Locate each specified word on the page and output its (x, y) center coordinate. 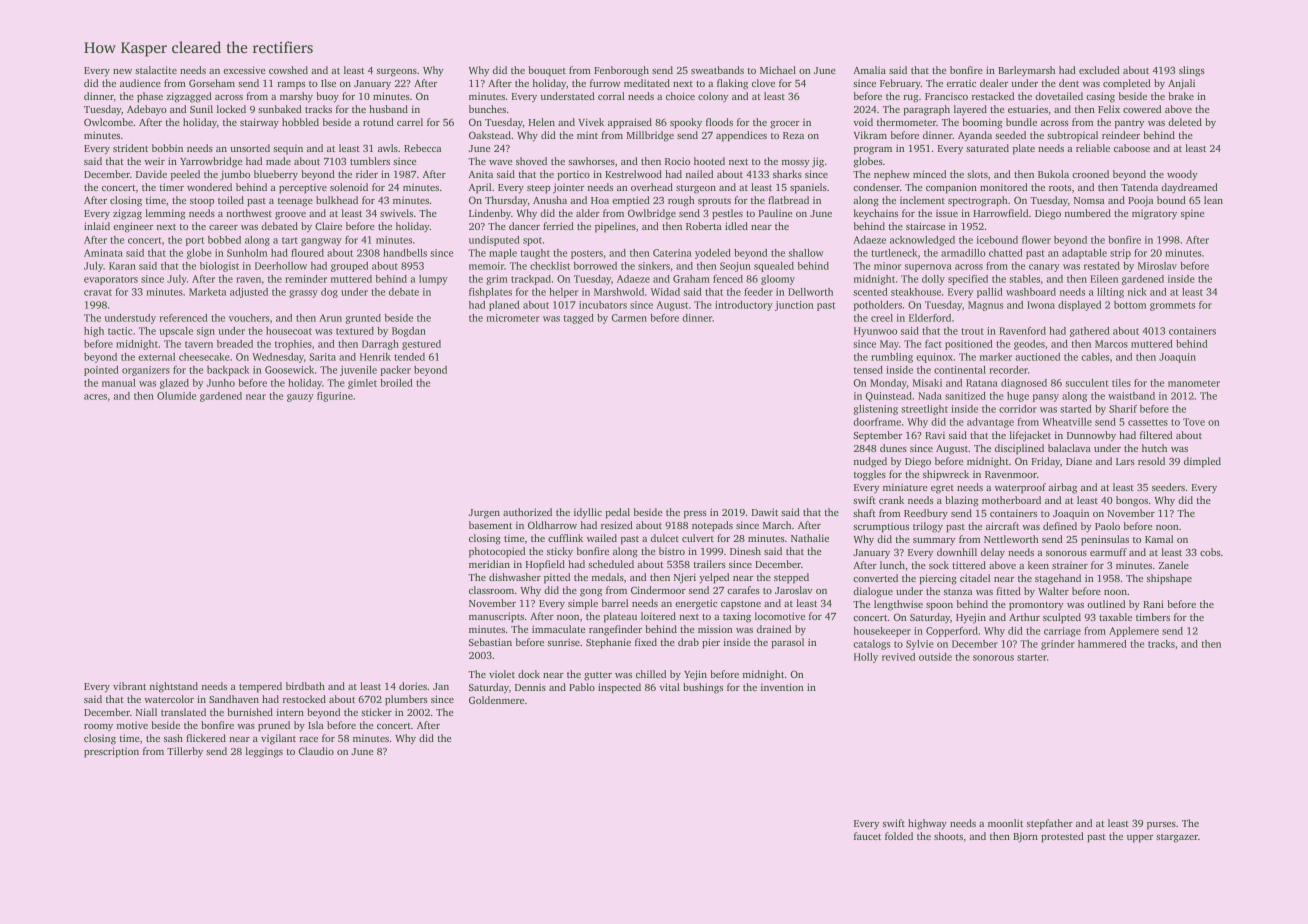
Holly (866, 658)
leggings (264, 752)
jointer (568, 188)
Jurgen (484, 514)
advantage (990, 423)
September (877, 436)
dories (413, 686)
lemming (165, 214)
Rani (1153, 604)
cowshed (288, 70)
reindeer (1121, 135)
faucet (867, 836)
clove (763, 83)
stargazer (1177, 838)
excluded (1099, 70)
